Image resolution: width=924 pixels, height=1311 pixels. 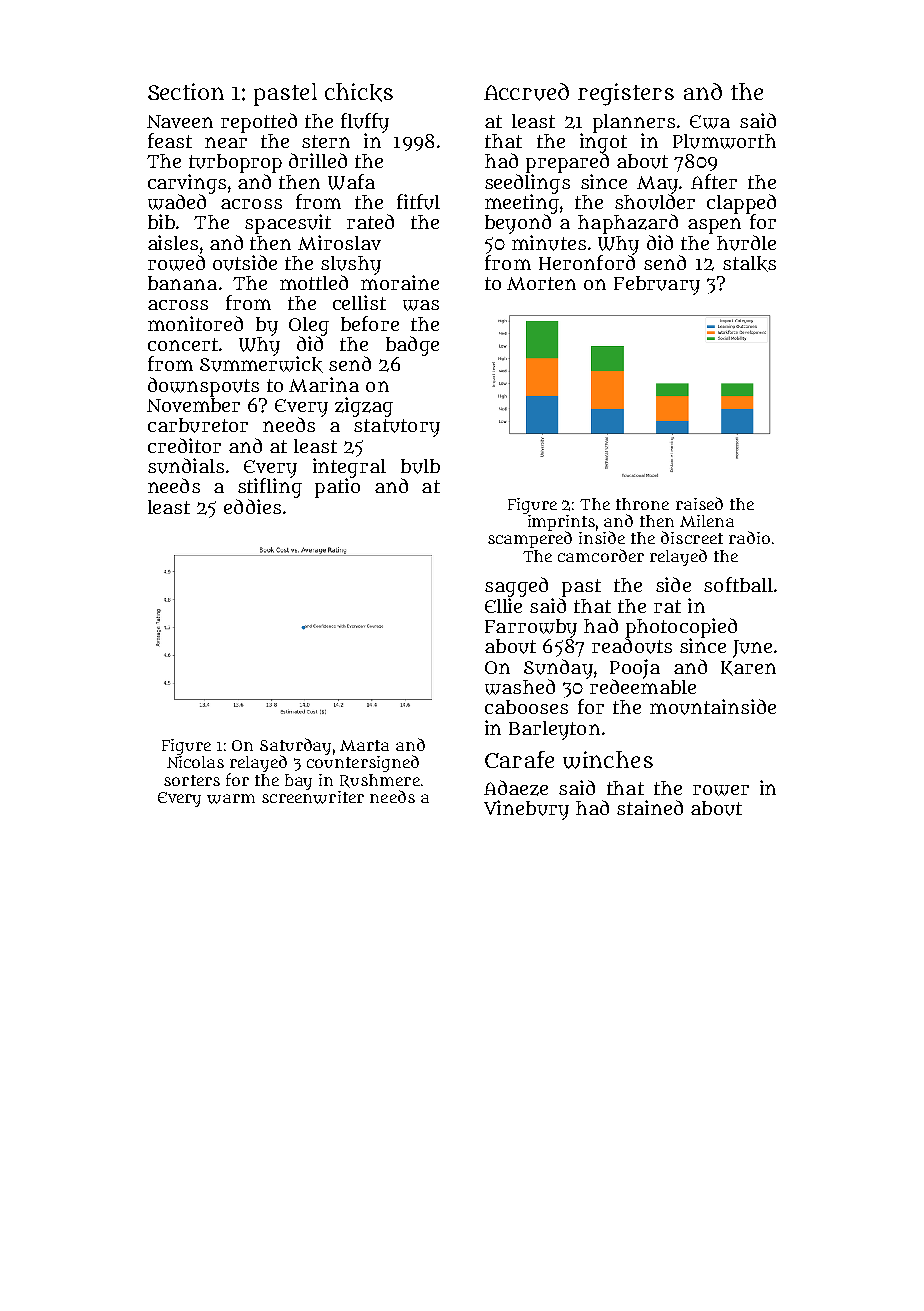 I want to click on Summerwick, so click(x=261, y=364).
